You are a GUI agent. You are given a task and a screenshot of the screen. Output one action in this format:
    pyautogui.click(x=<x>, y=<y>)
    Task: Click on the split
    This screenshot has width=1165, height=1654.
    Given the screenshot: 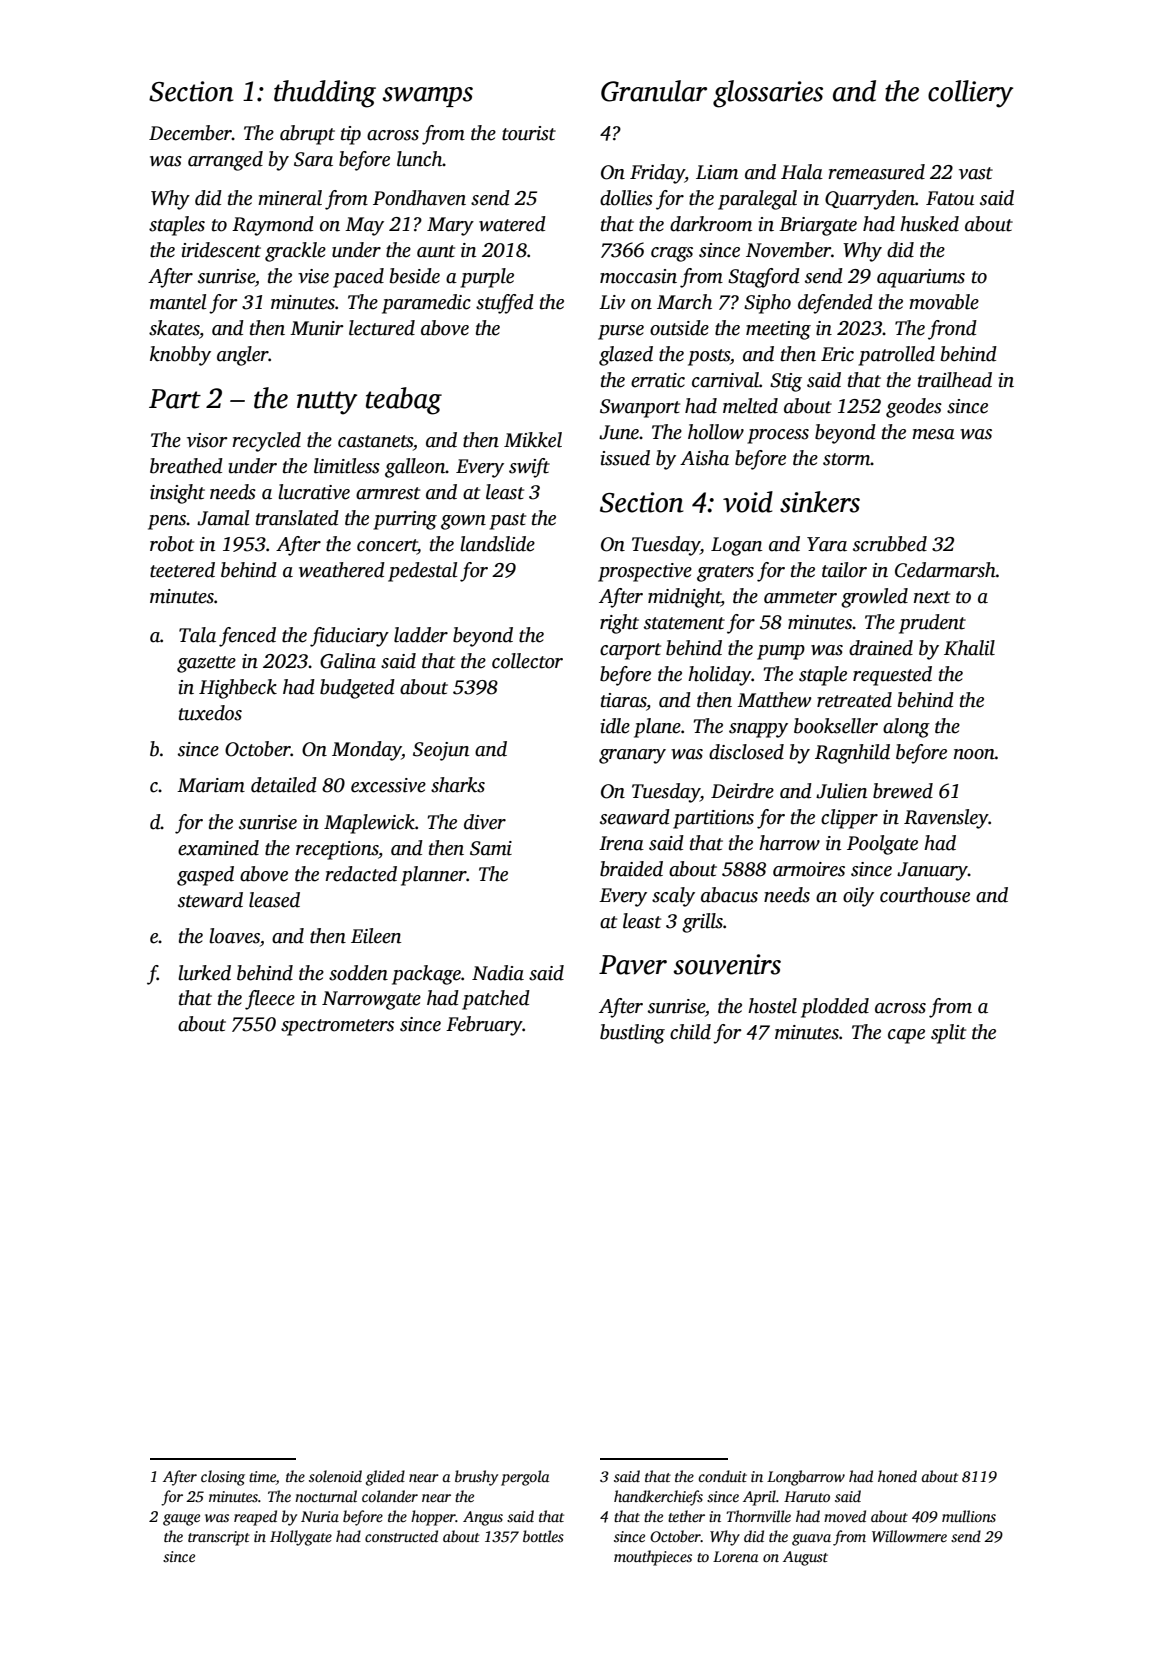 What is the action you would take?
    pyautogui.click(x=948, y=1034)
